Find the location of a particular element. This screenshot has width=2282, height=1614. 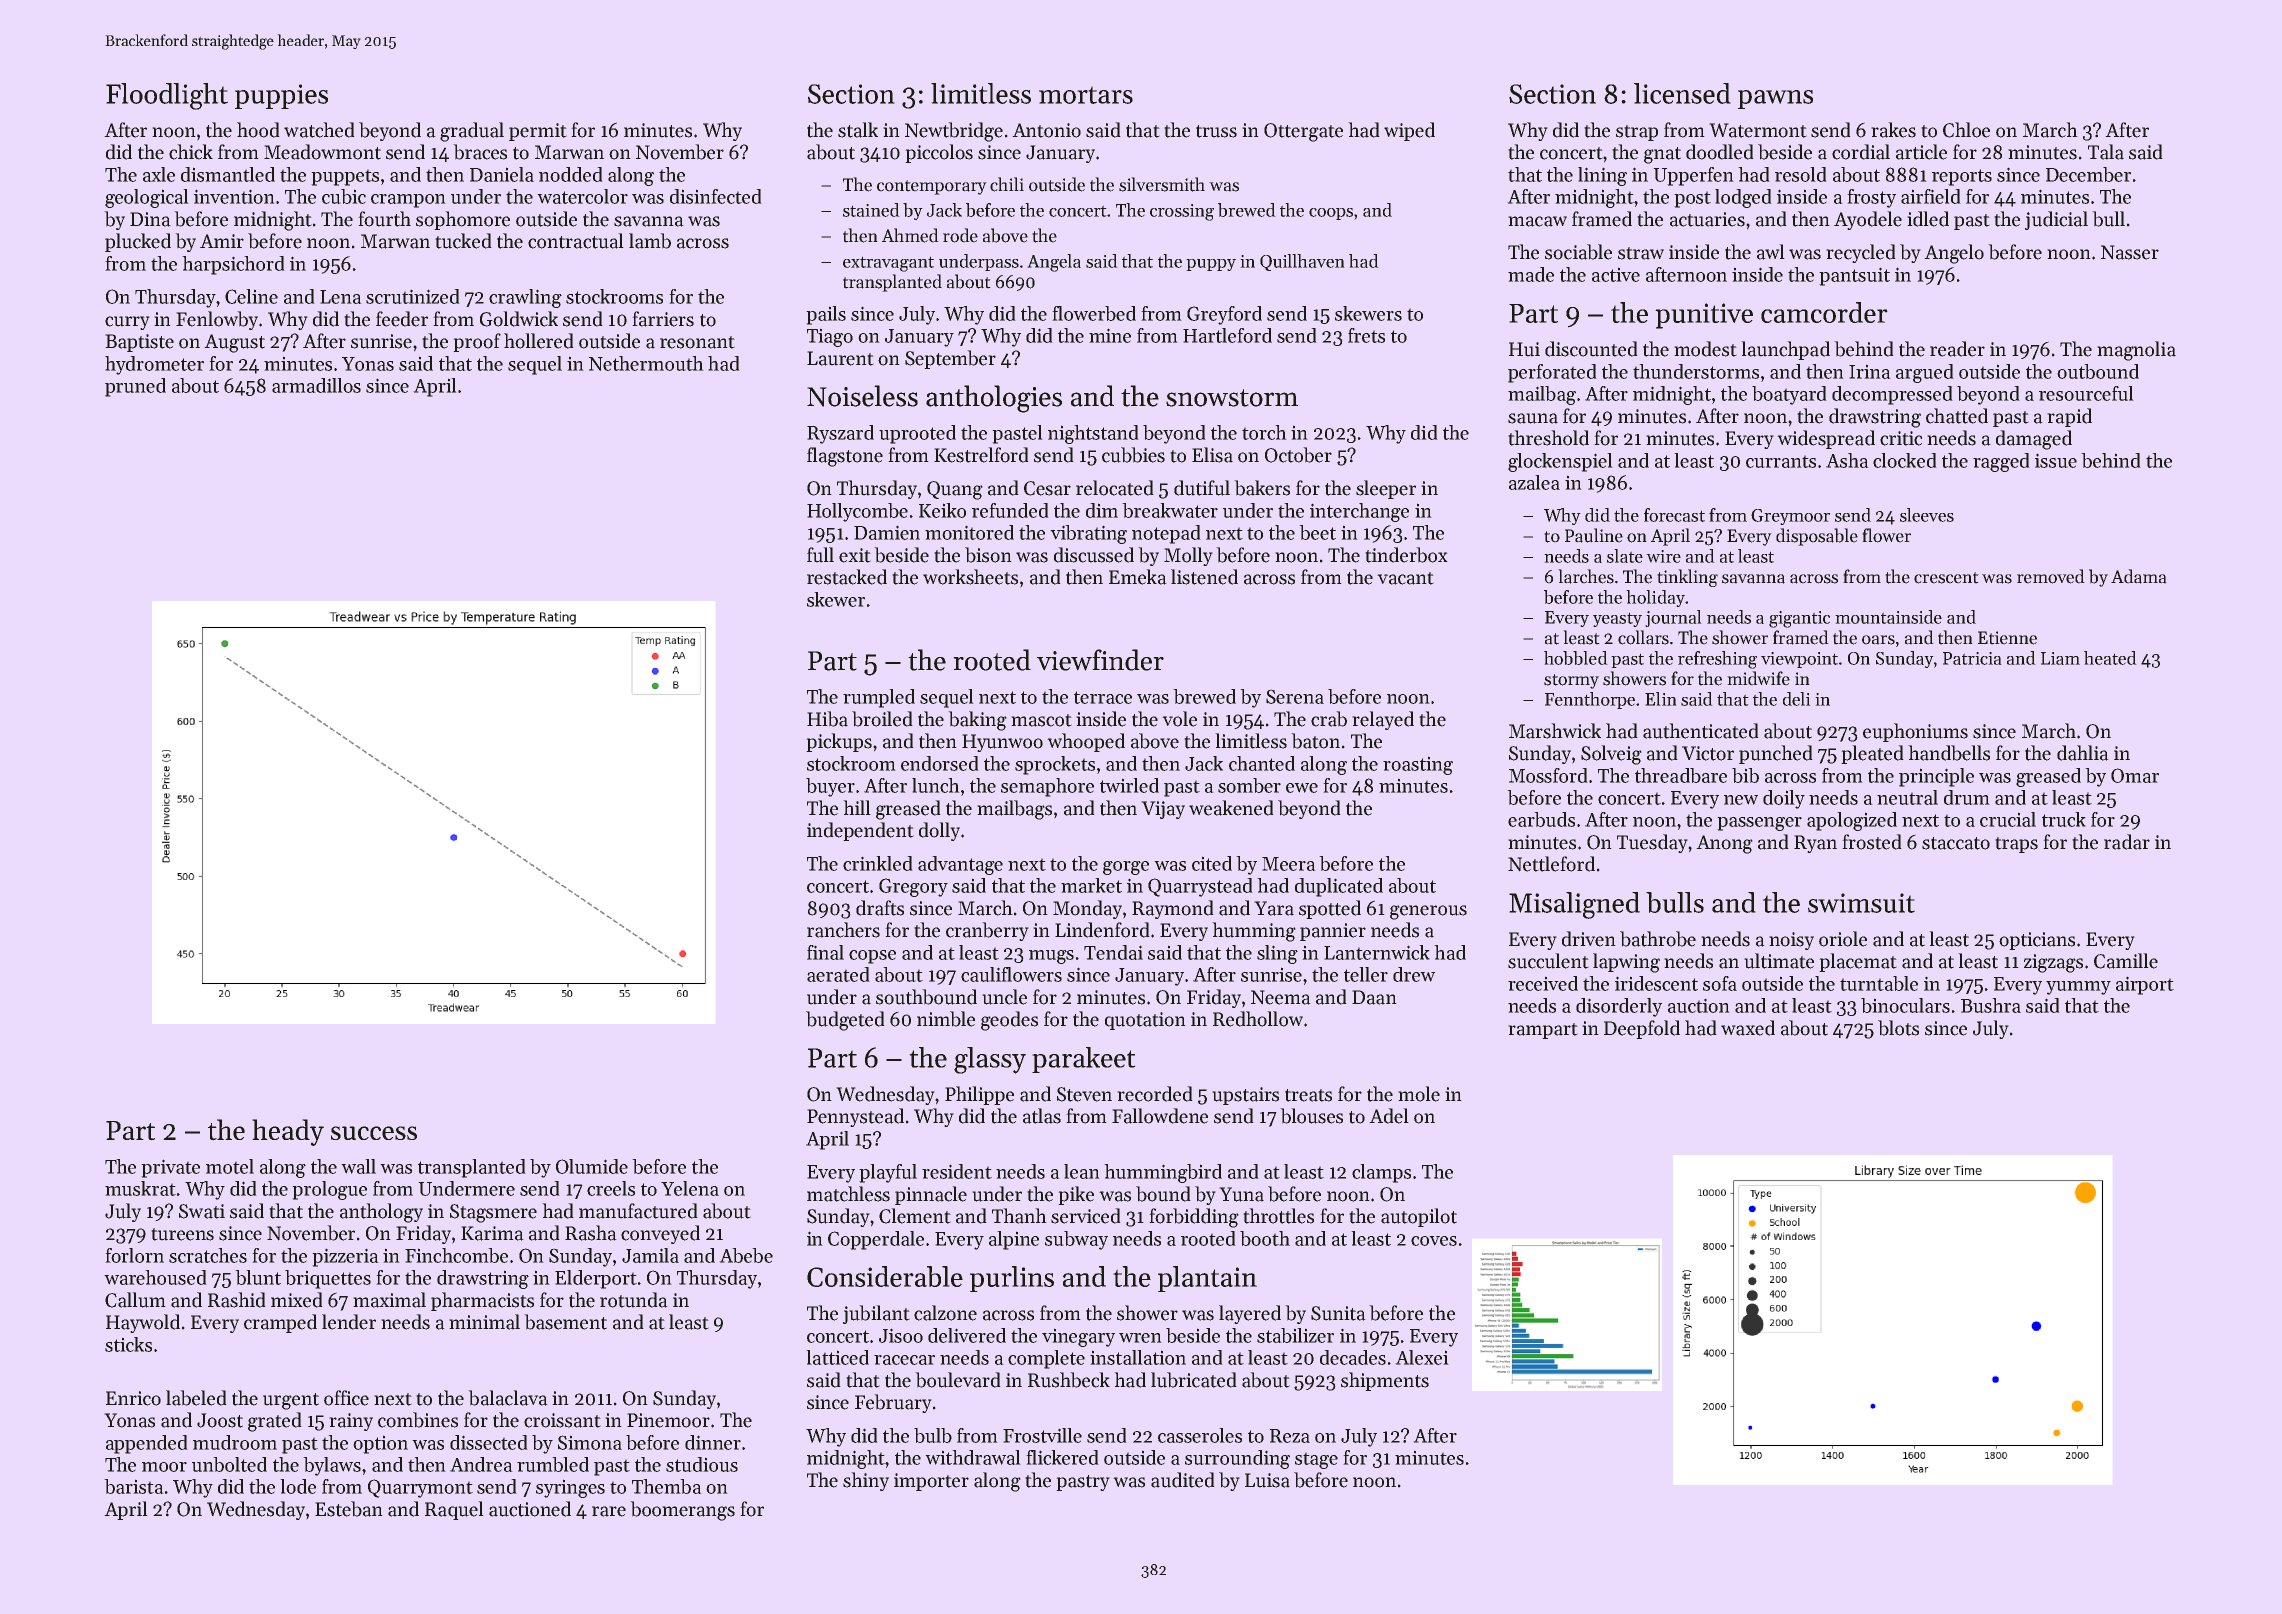

crawling is located at coordinates (525, 298).
